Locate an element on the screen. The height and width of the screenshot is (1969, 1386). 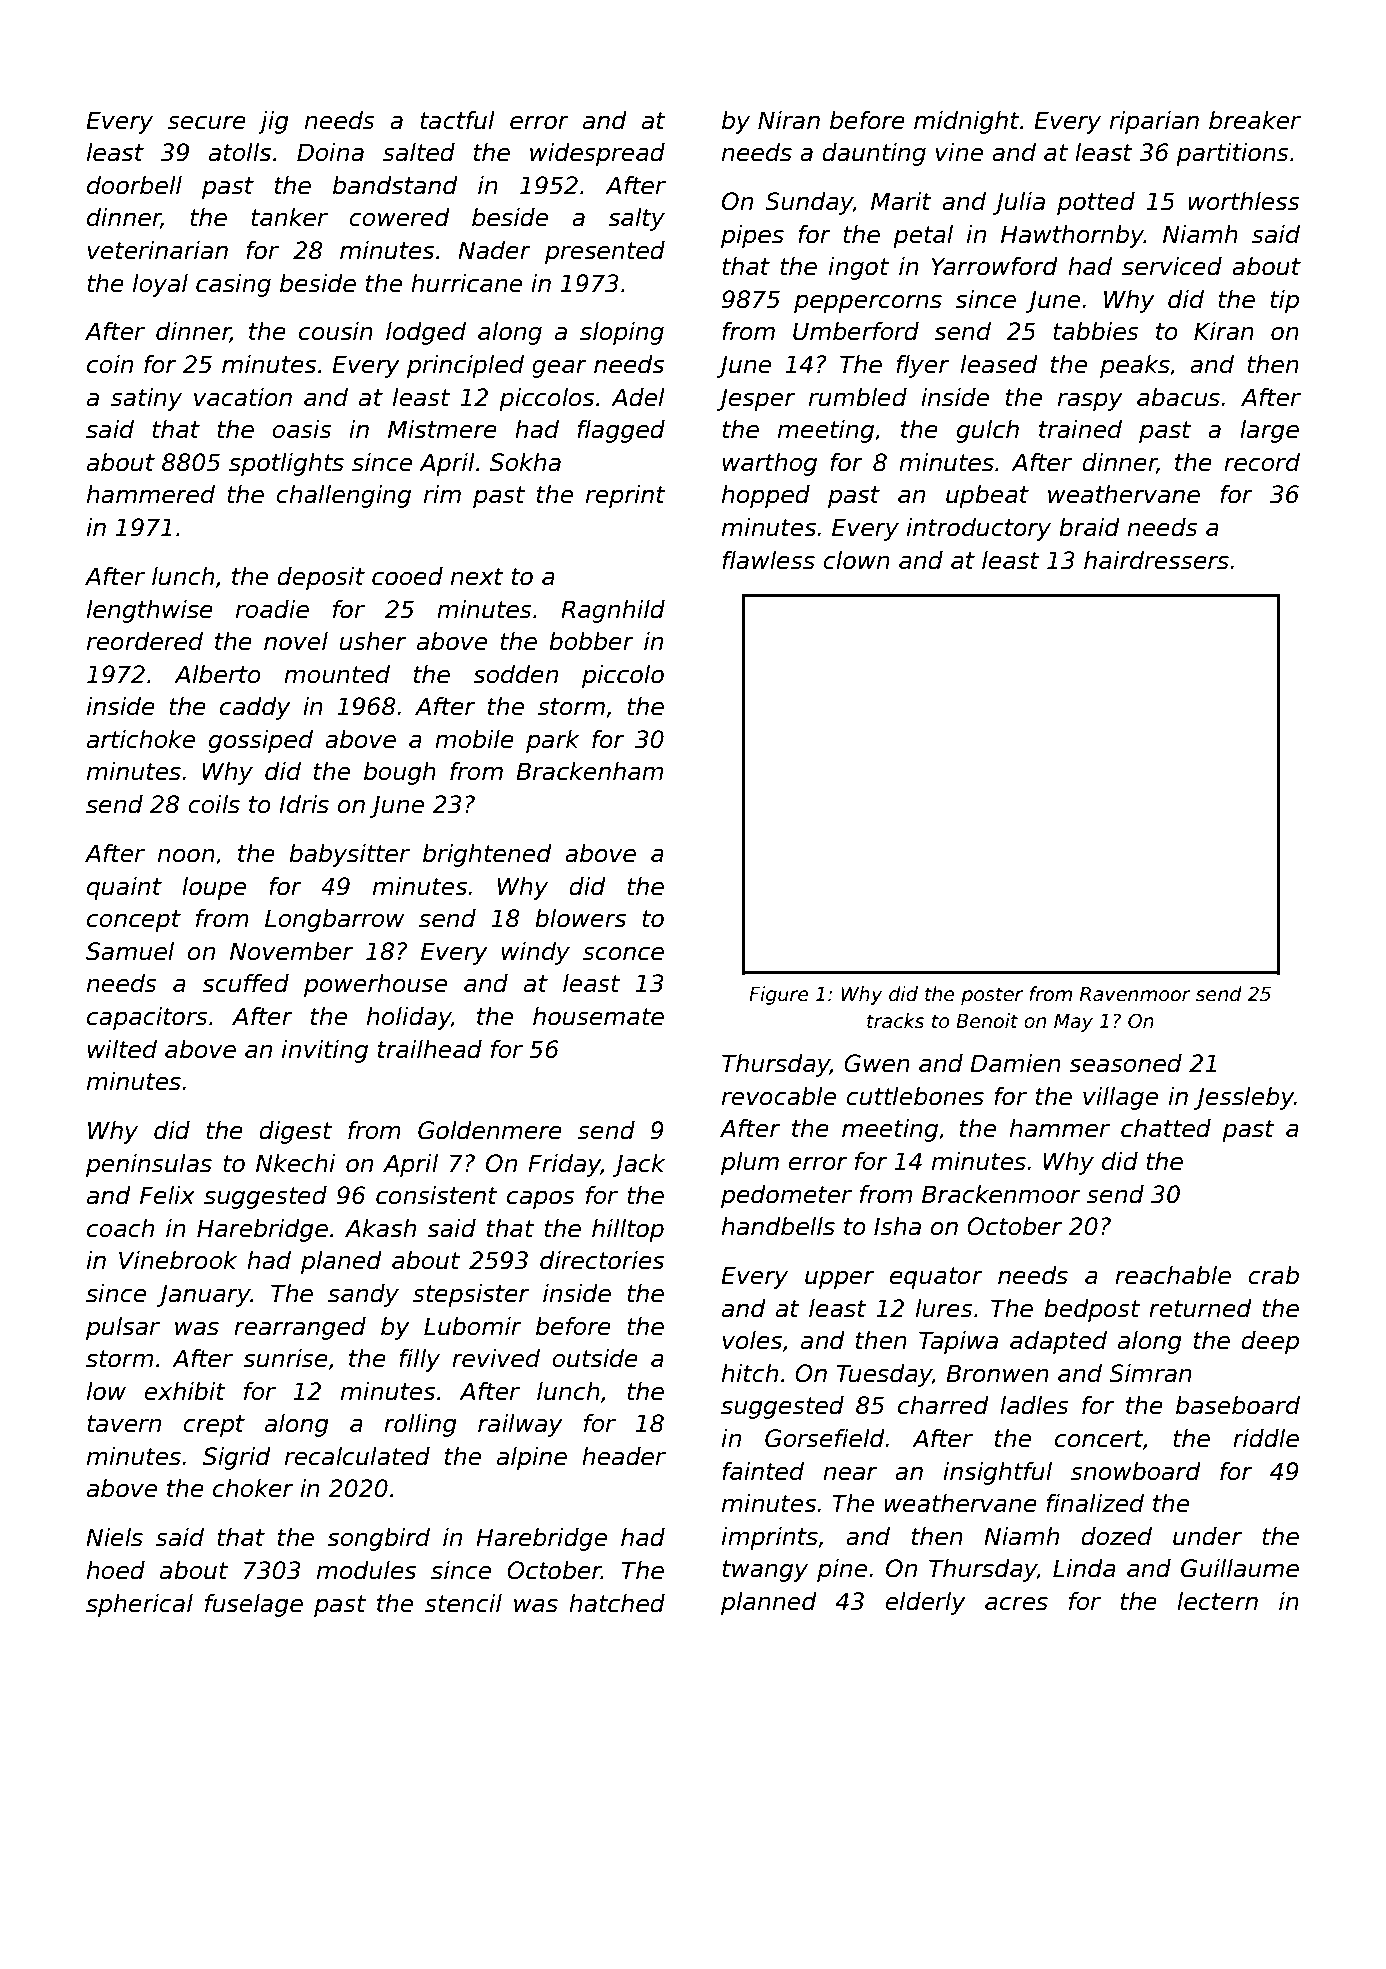
revocable is located at coordinates (779, 1096).
